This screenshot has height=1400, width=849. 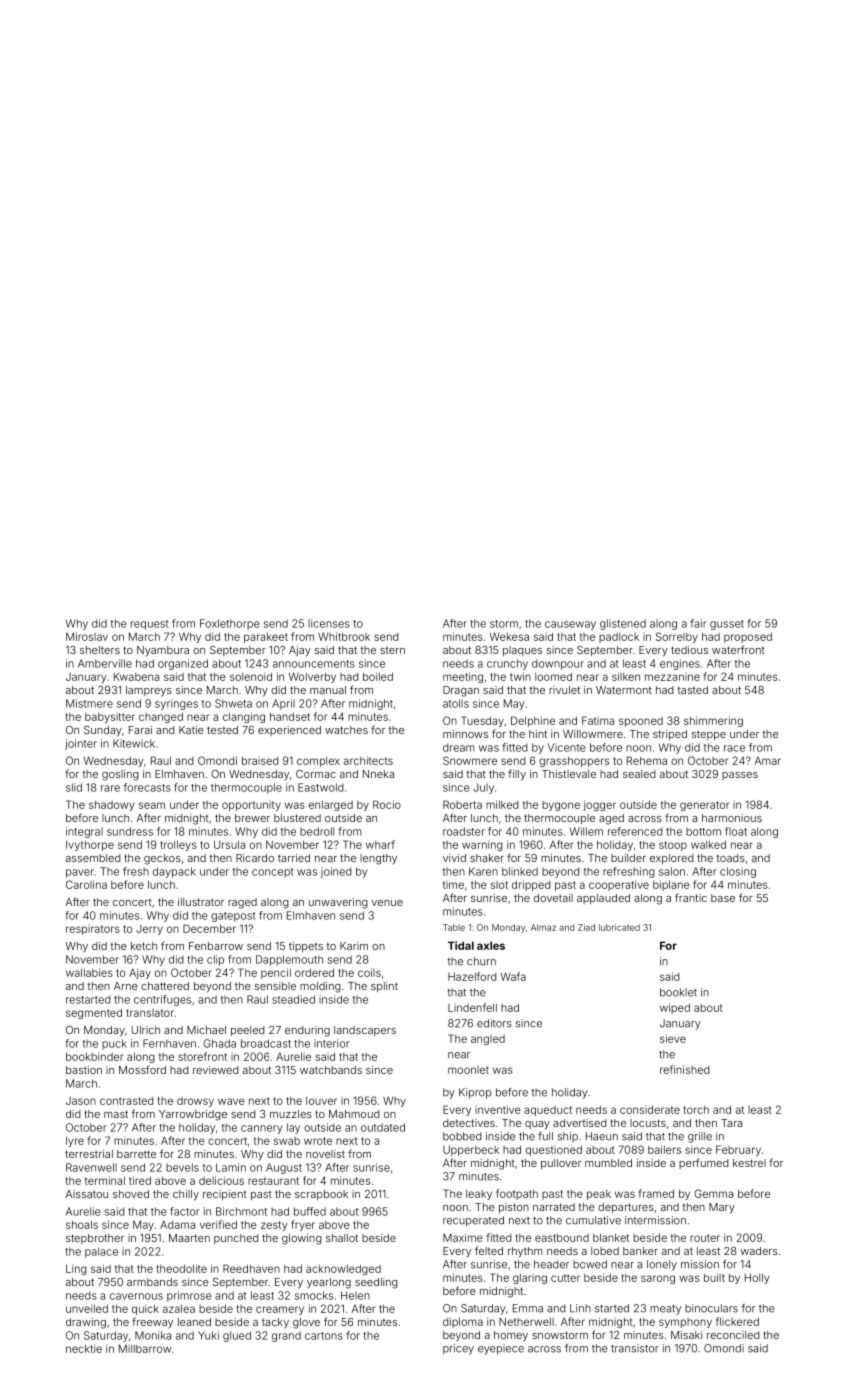 What do you see at coordinates (513, 976) in the screenshot?
I see `Wafa` at bounding box center [513, 976].
